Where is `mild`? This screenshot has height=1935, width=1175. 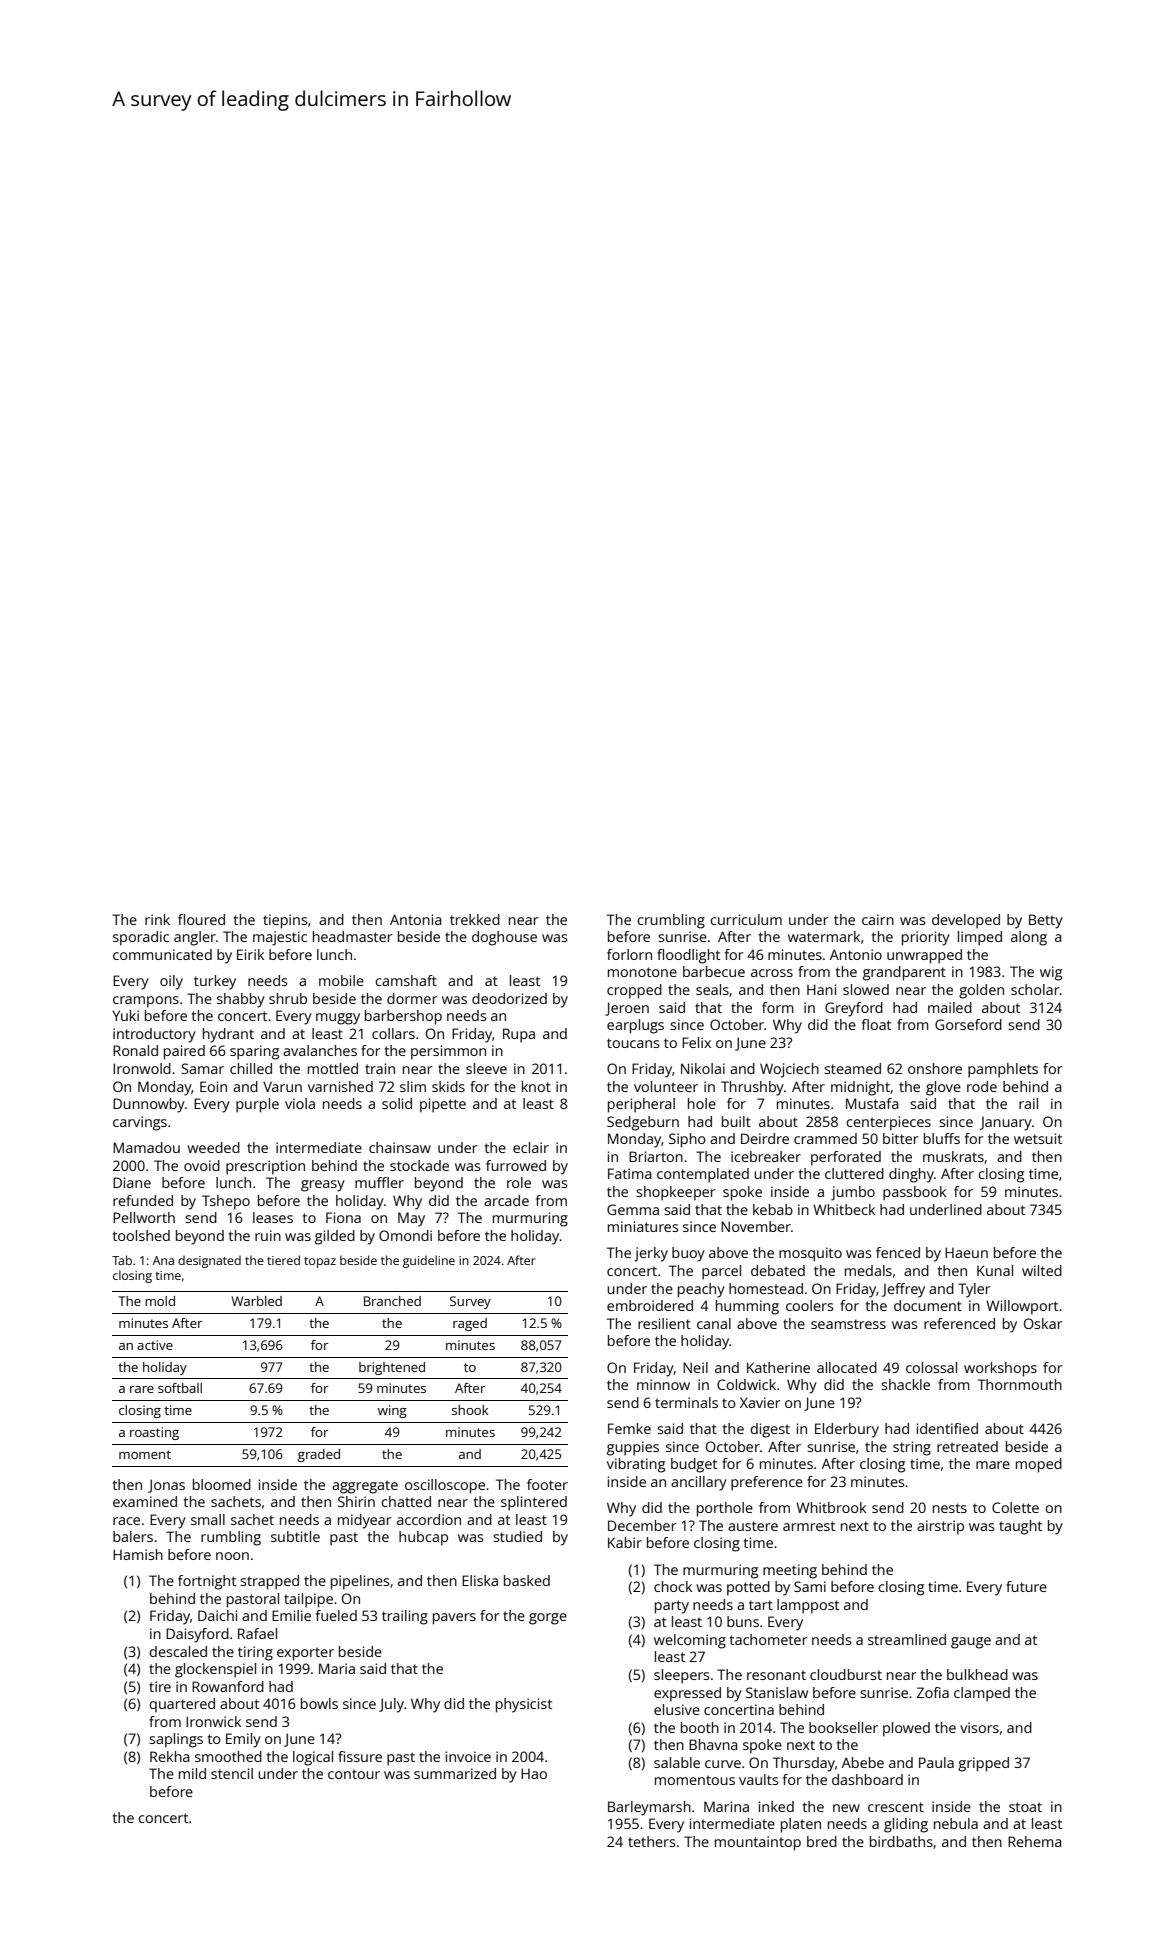
mild is located at coordinates (192, 1773).
